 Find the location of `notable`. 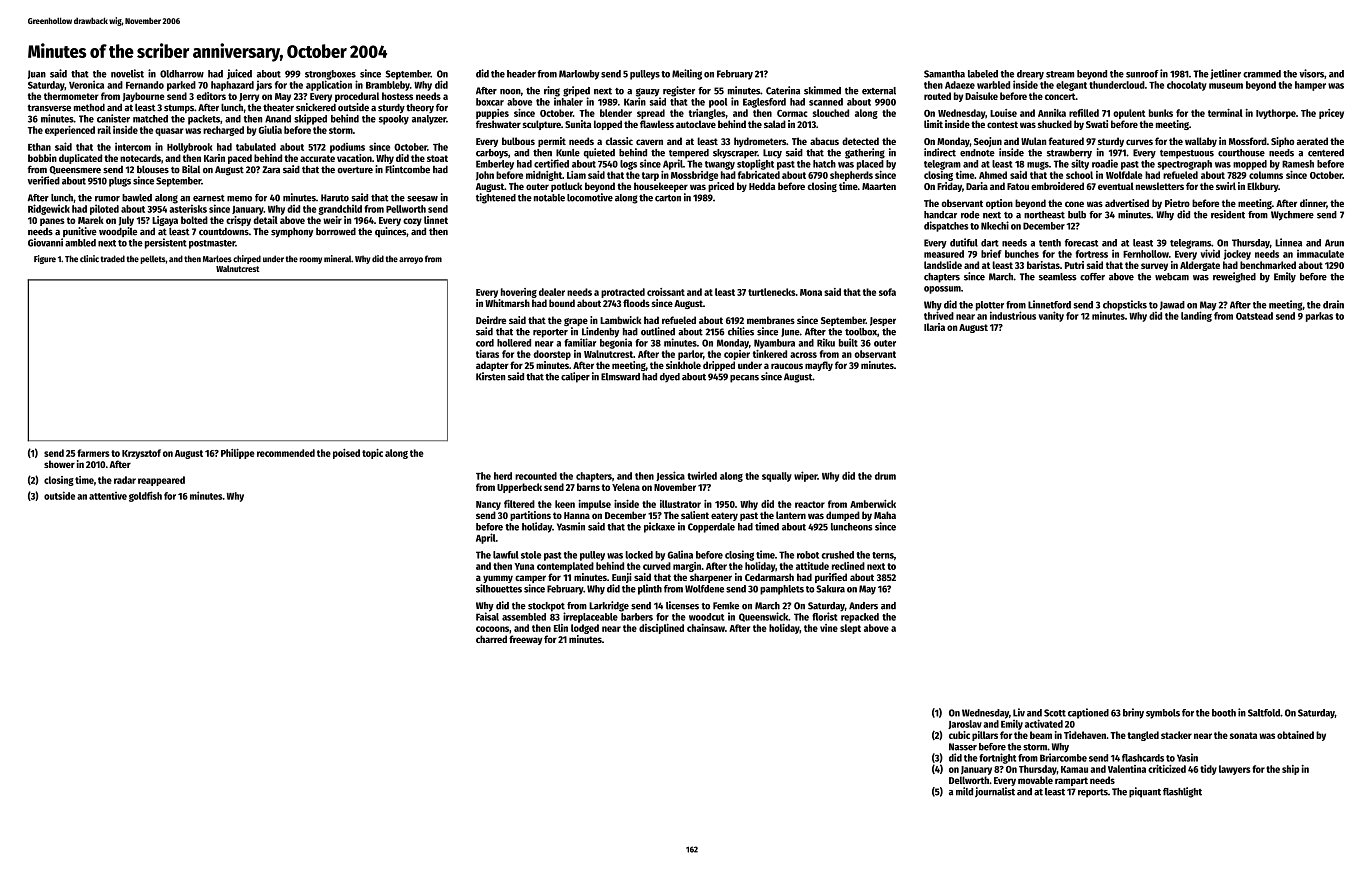

notable is located at coordinates (549, 198).
